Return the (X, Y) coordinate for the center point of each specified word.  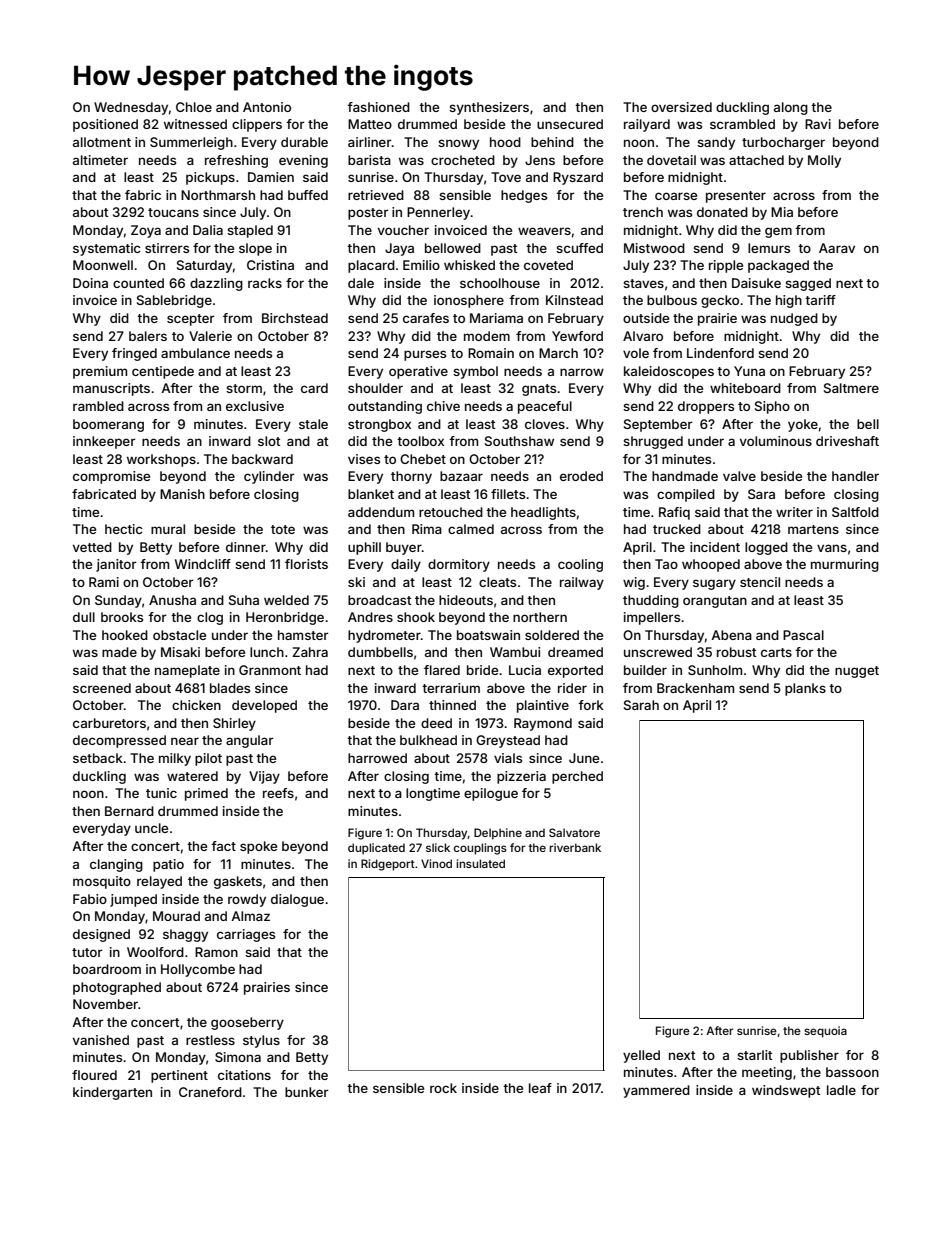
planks (805, 689)
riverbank (575, 847)
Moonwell (103, 265)
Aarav (837, 248)
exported (575, 671)
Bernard (129, 811)
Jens (540, 160)
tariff (820, 300)
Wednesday (131, 108)
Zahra (310, 652)
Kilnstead (574, 300)
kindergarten (112, 1093)
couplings (480, 849)
